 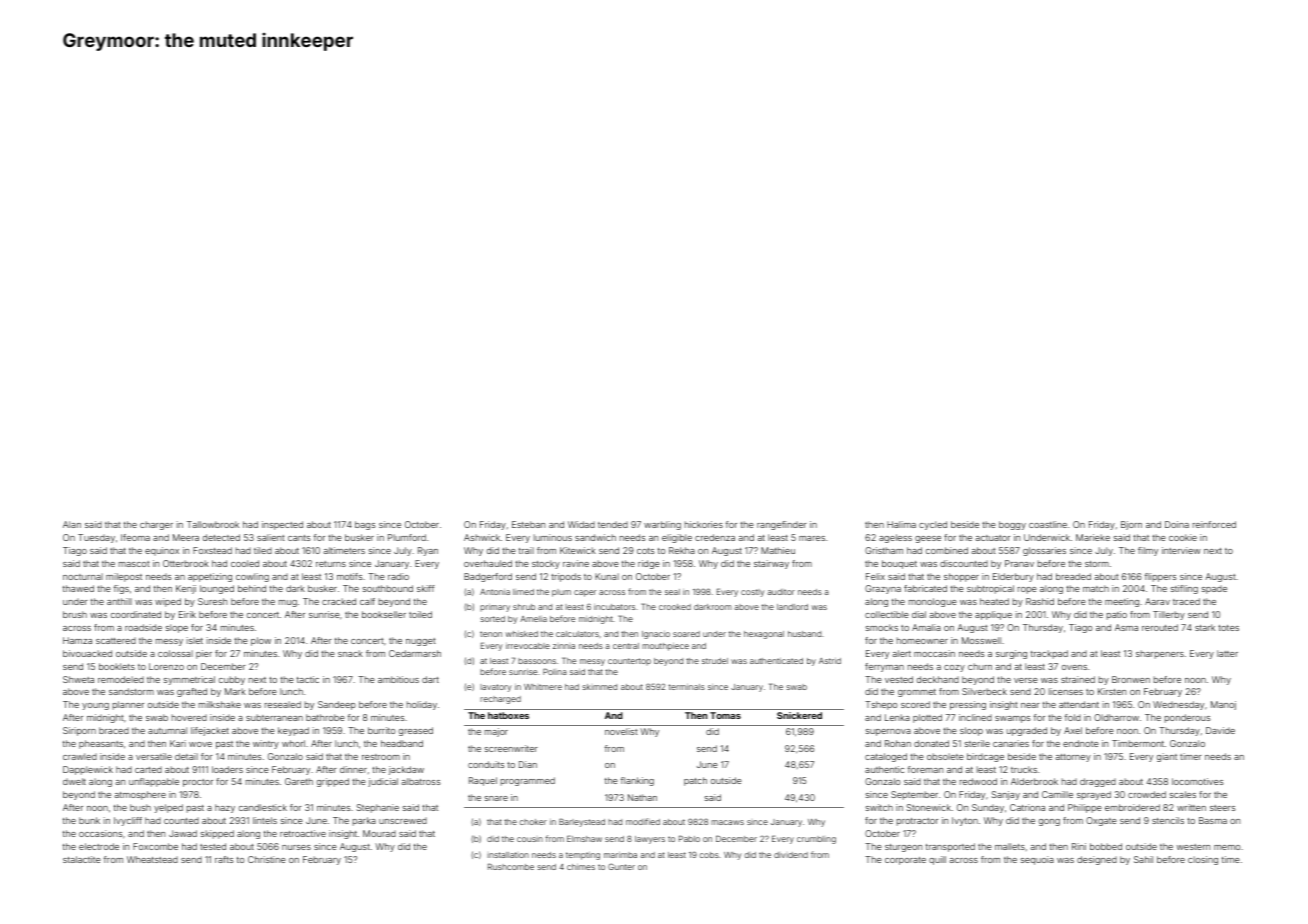 I want to click on inspected, so click(x=282, y=525).
